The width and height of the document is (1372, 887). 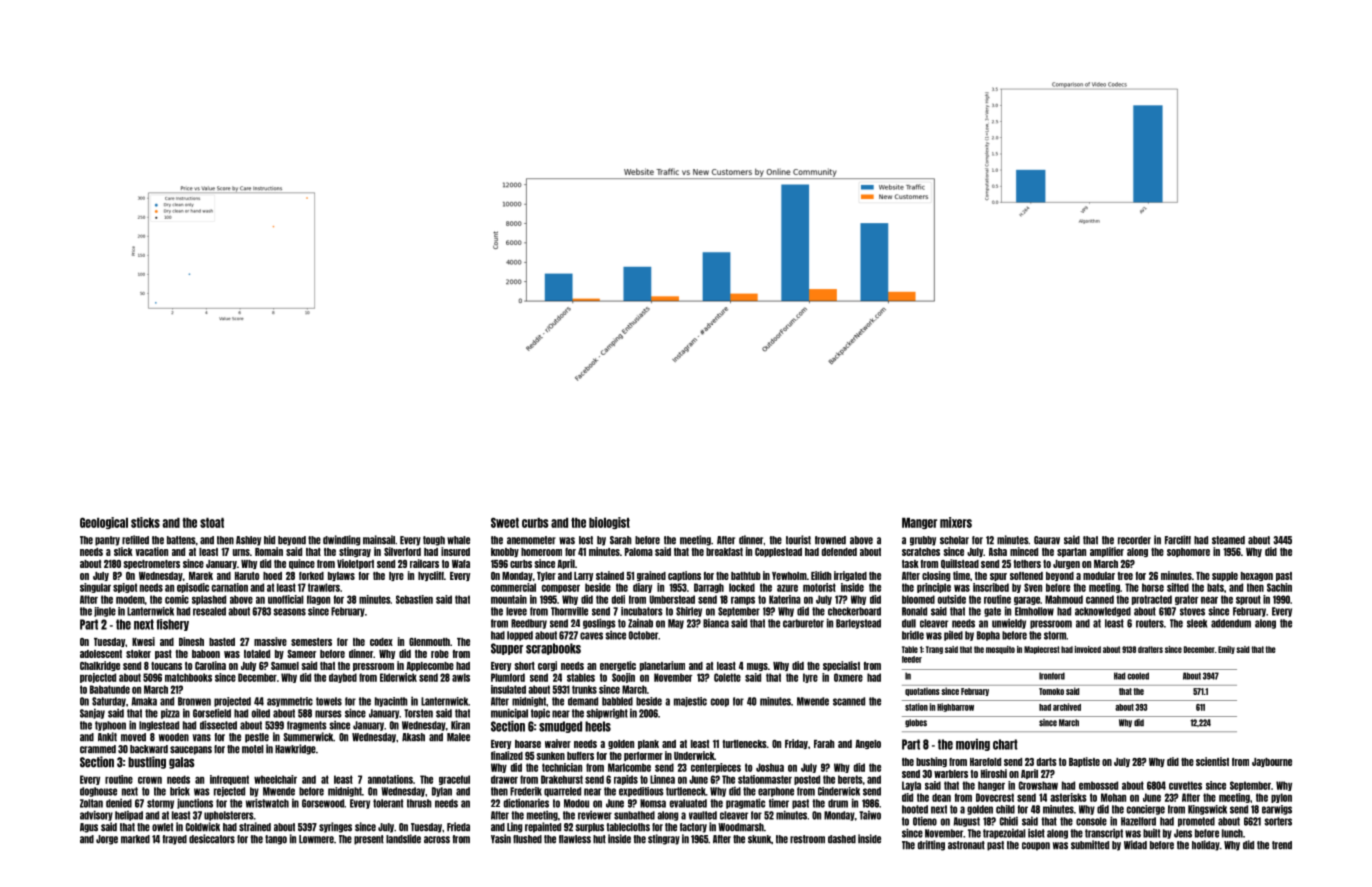 I want to click on Zainab, so click(x=640, y=623).
